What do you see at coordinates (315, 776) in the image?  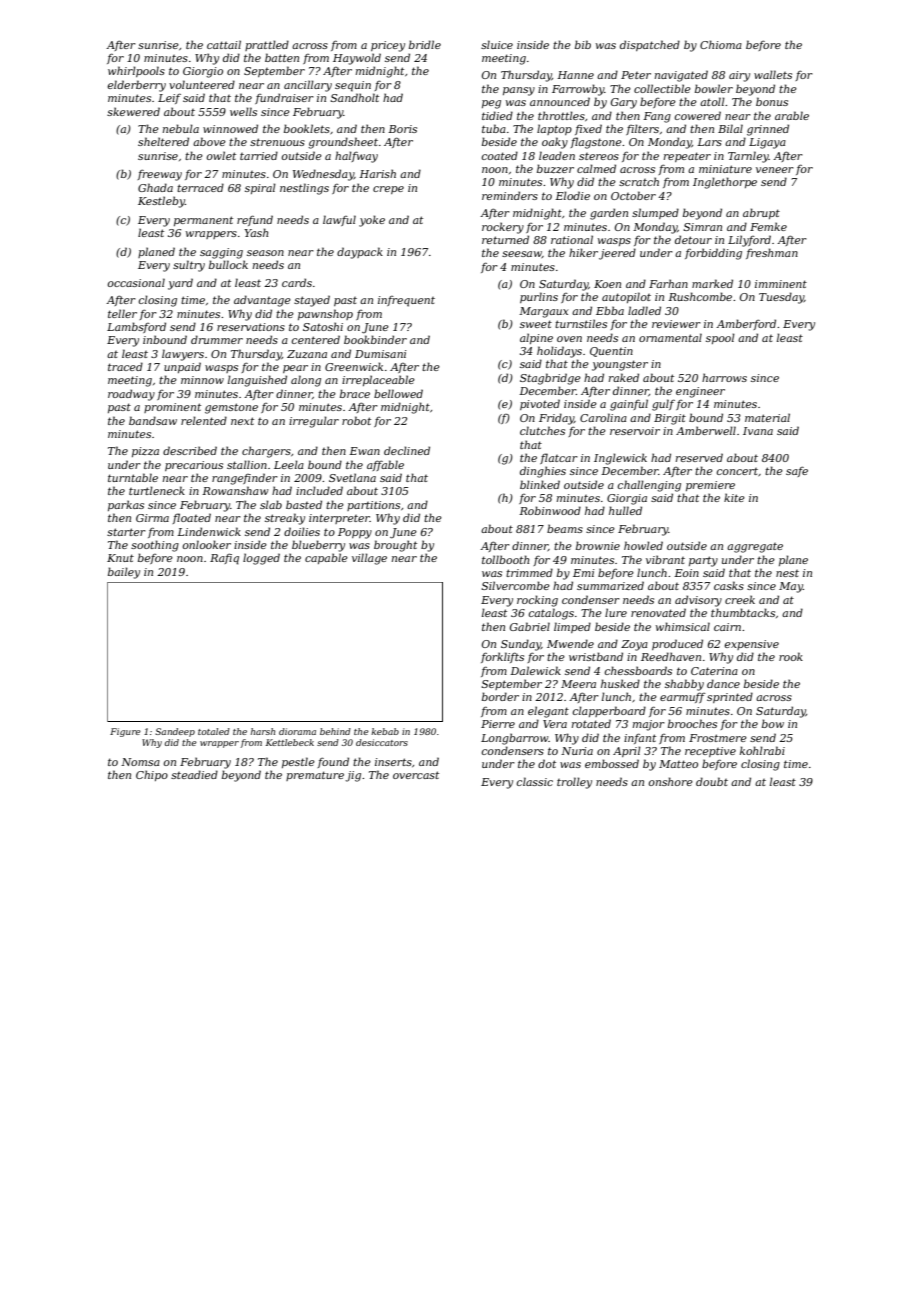 I see `premature` at bounding box center [315, 776].
